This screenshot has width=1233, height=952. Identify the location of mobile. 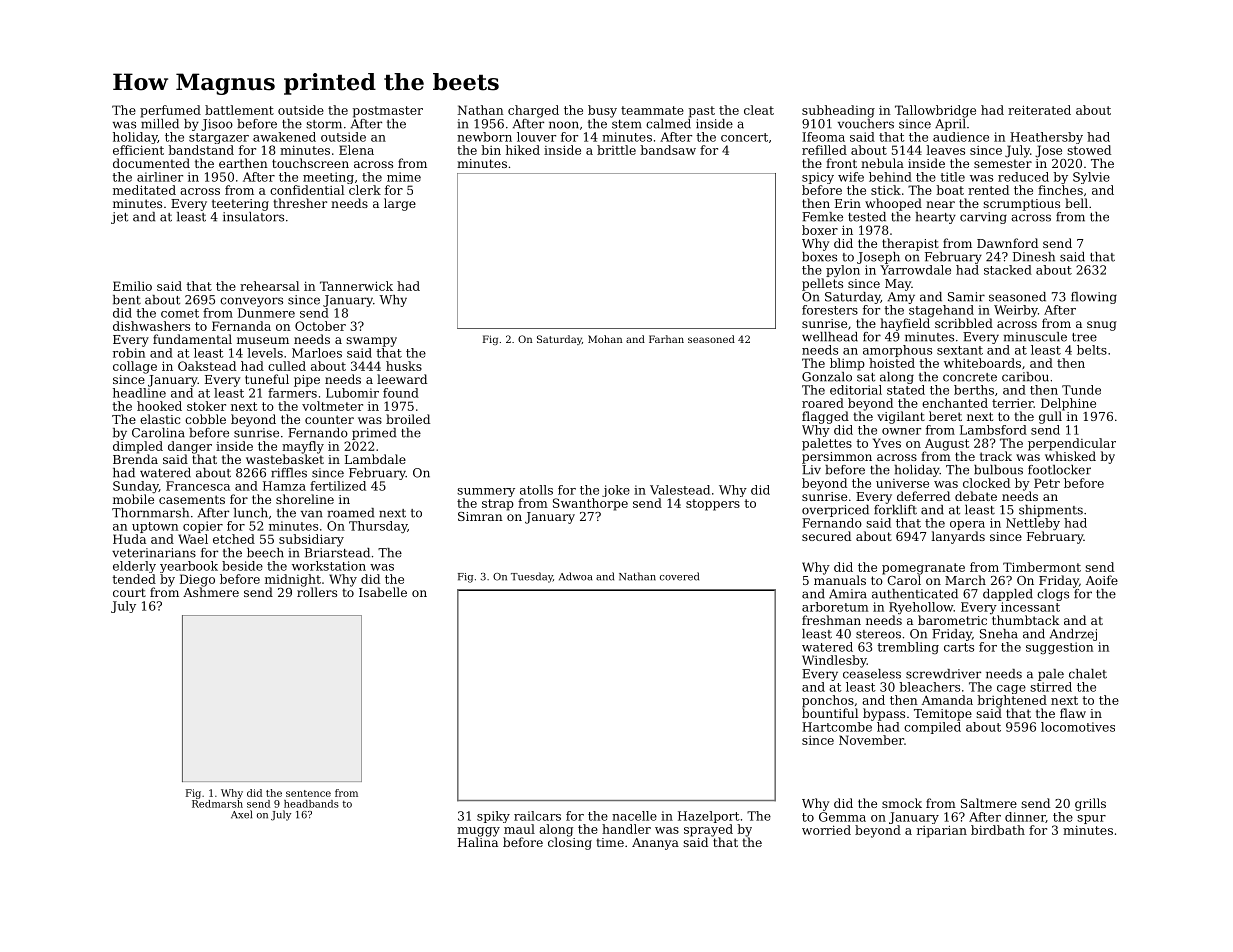
(133, 499).
